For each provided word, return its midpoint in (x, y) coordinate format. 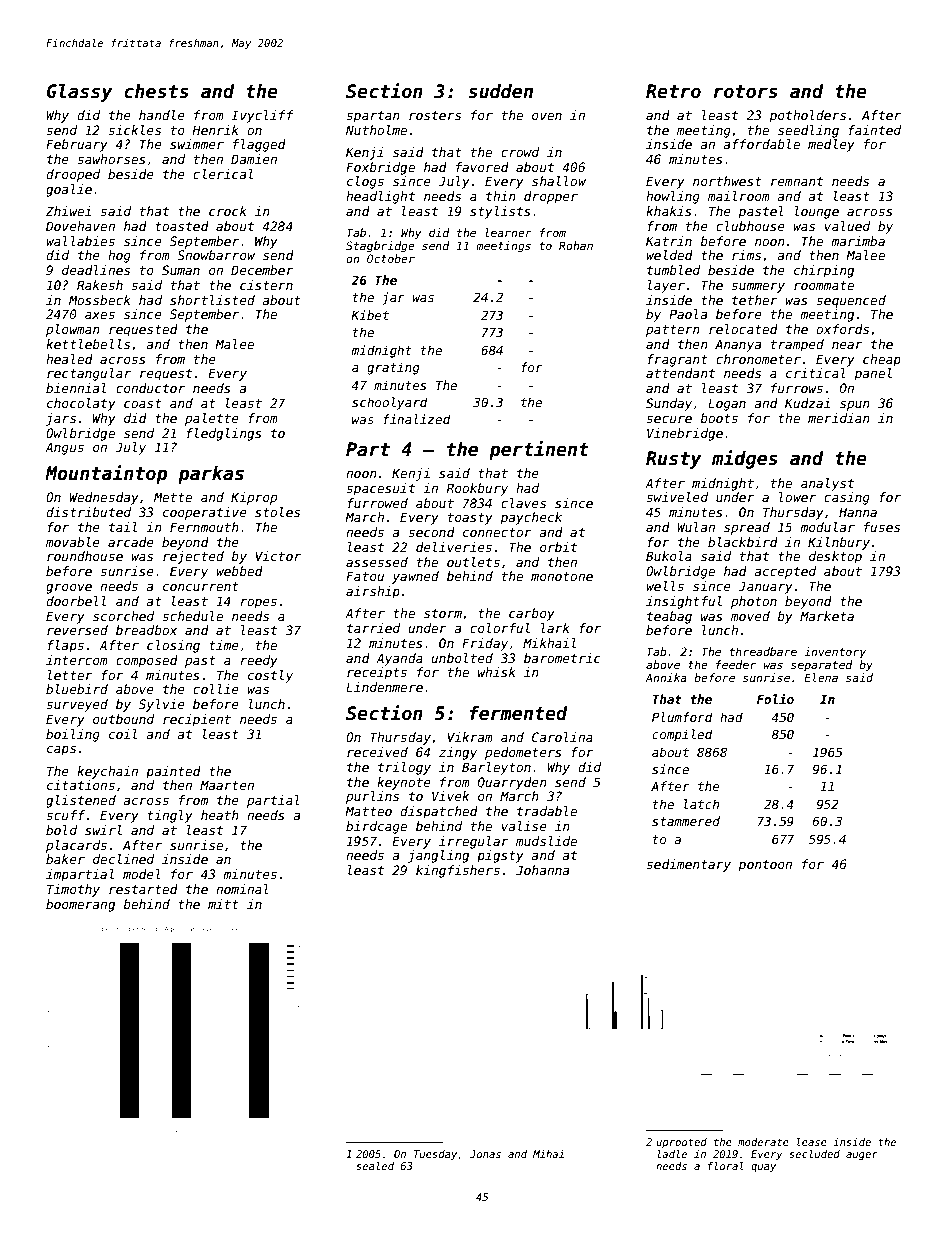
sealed (375, 1166)
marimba (858, 241)
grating (393, 368)
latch (701, 804)
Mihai (548, 1154)
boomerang (80, 905)
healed (69, 359)
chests (156, 91)
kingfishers (458, 871)
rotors (745, 92)
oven (547, 116)
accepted (785, 572)
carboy (532, 614)
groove (69, 589)
